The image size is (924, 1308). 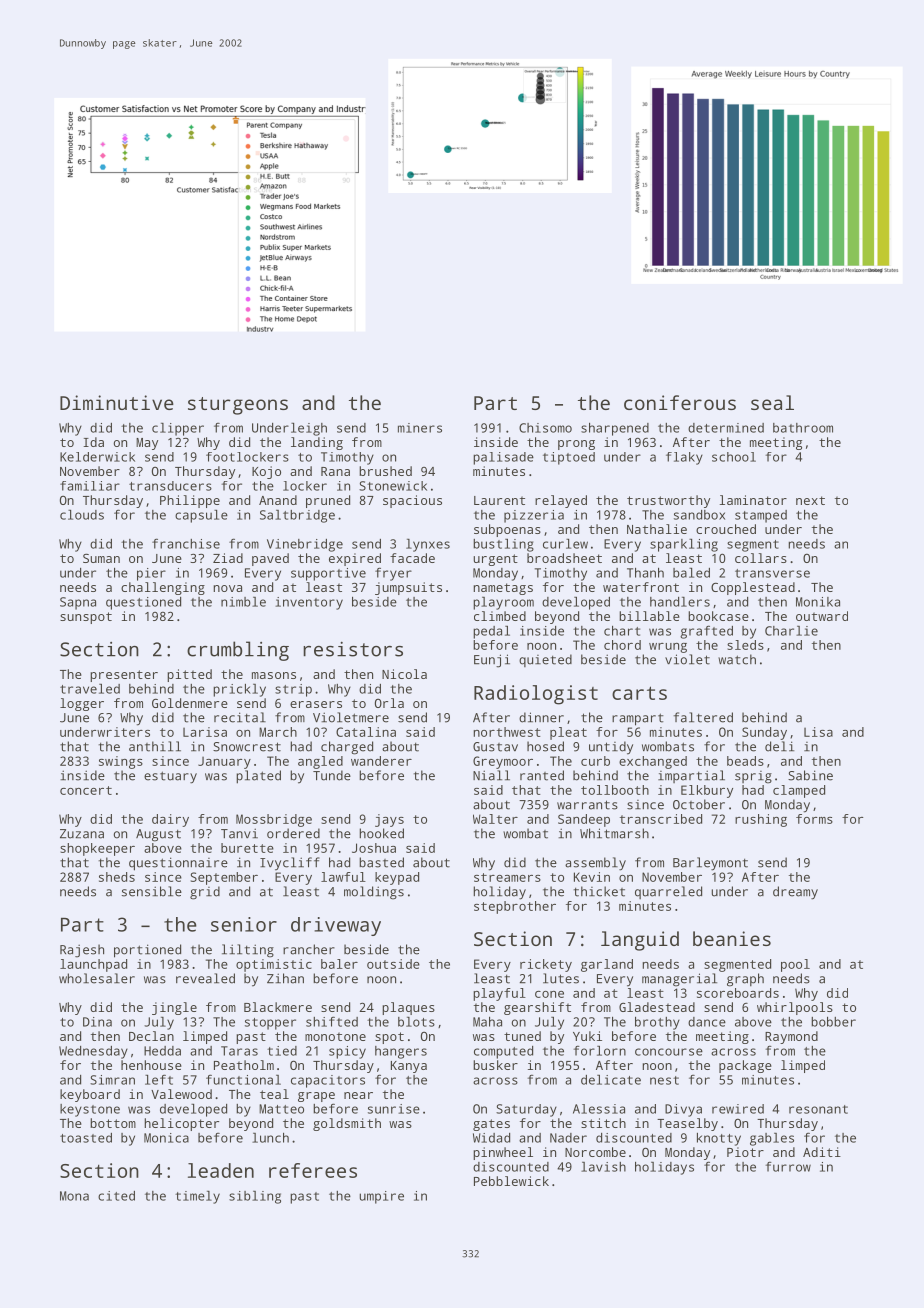 What do you see at coordinates (772, 402) in the image?
I see `seal` at bounding box center [772, 402].
